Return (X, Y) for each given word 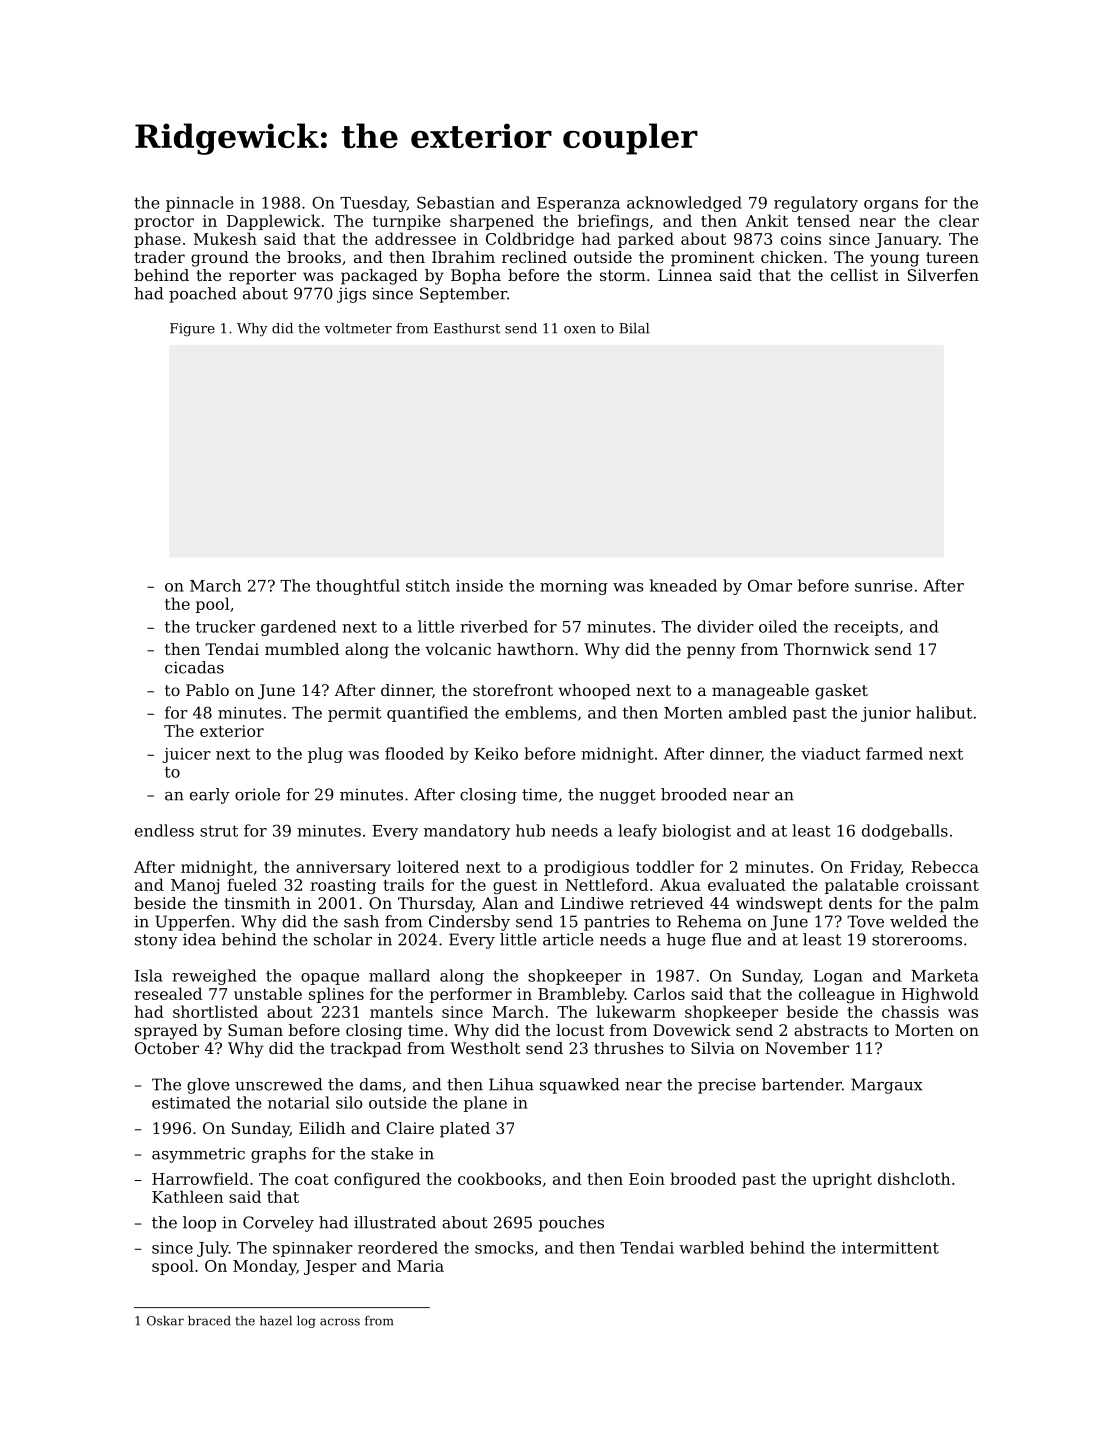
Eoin (647, 1179)
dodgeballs (905, 832)
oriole (257, 794)
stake (392, 1153)
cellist (854, 275)
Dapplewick (274, 222)
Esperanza (578, 204)
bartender (802, 1084)
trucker (225, 626)
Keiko (496, 753)
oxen (580, 330)
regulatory (816, 204)
